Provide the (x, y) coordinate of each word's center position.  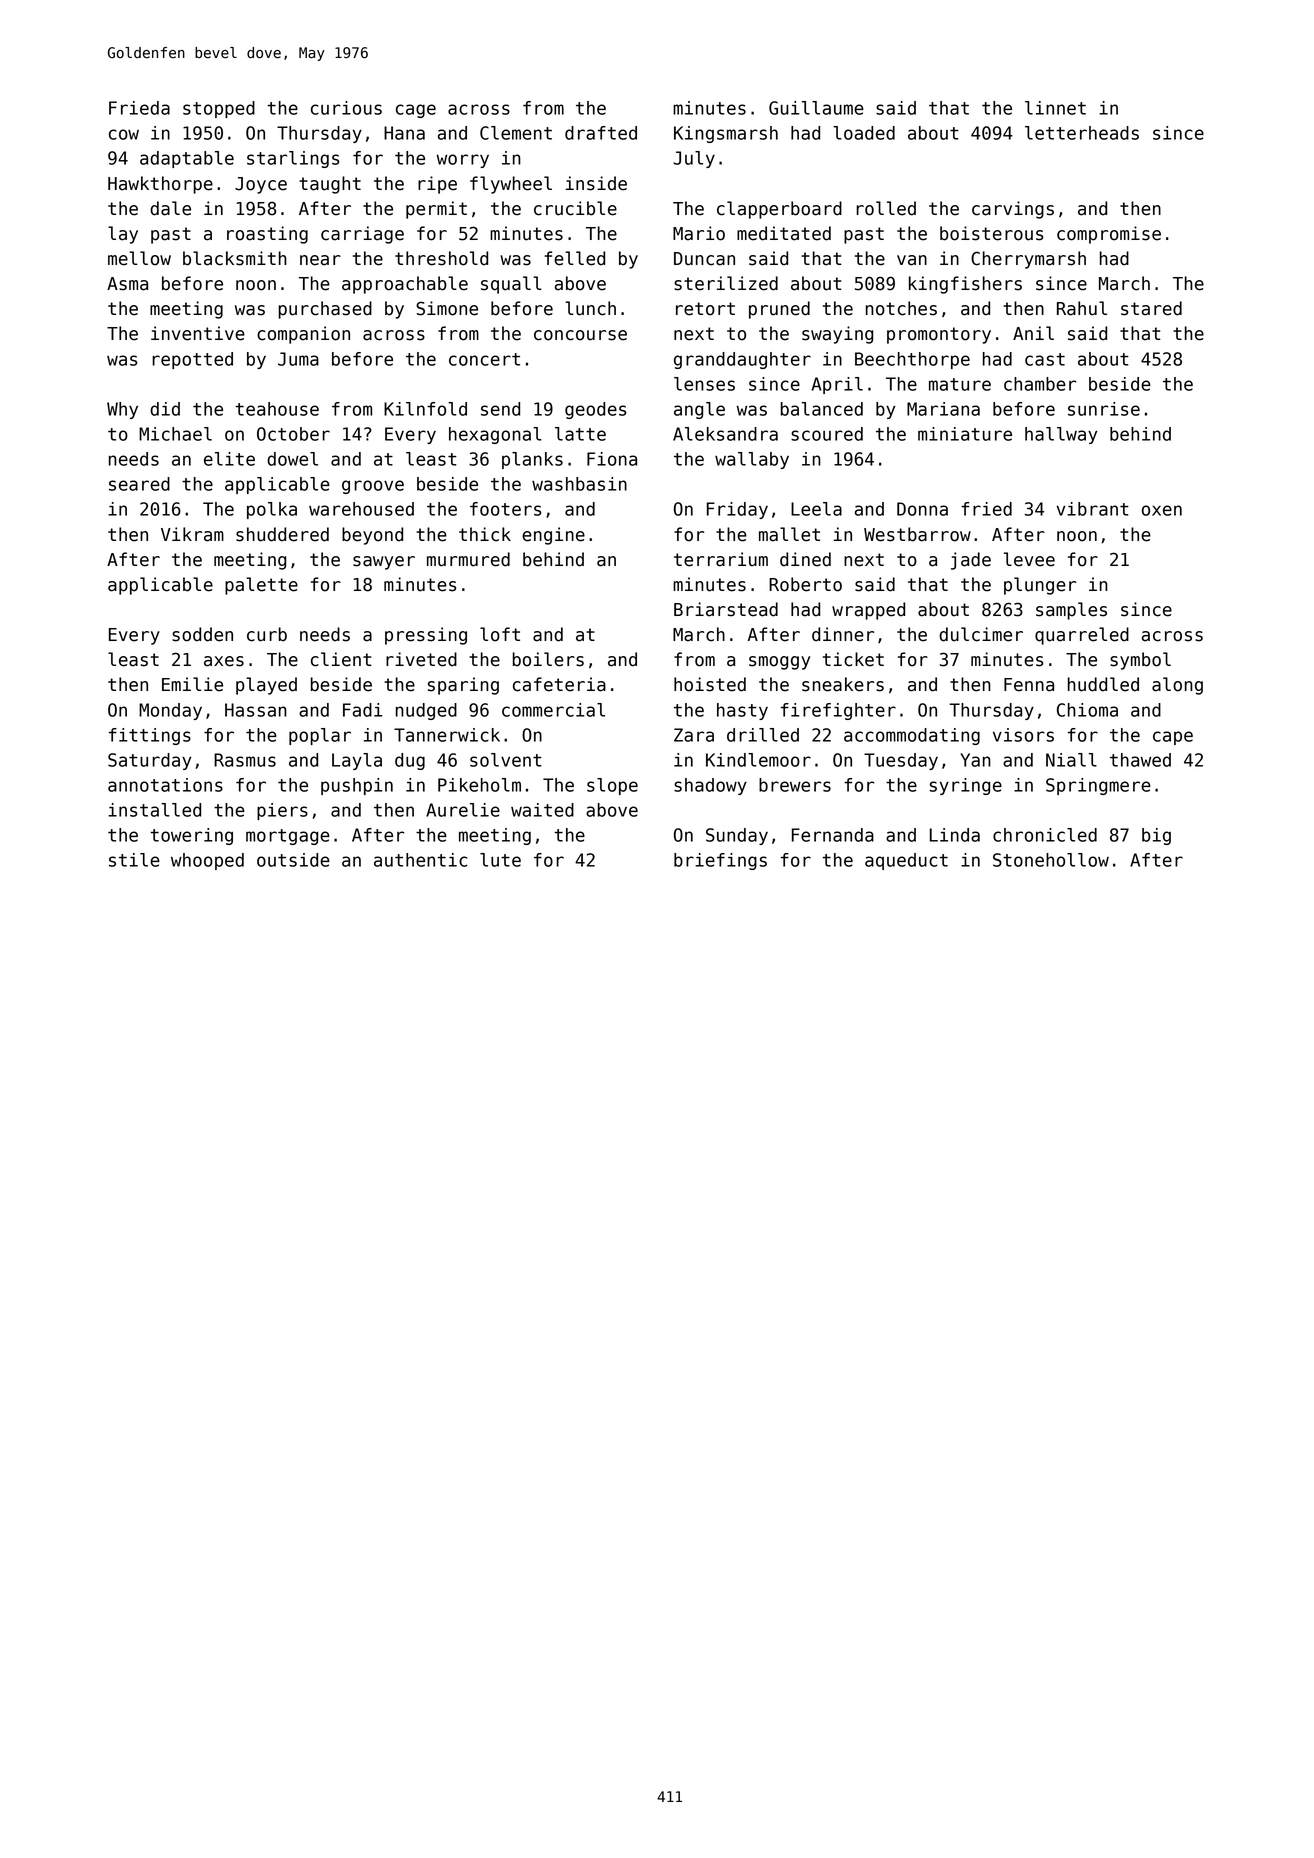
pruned (779, 310)
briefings (720, 861)
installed (154, 810)
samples (1071, 611)
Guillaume (816, 108)
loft (500, 634)
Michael (175, 434)
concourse (580, 335)
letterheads (1082, 133)
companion (303, 335)
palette (261, 586)
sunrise (1104, 409)
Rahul (1082, 308)
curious (346, 108)
